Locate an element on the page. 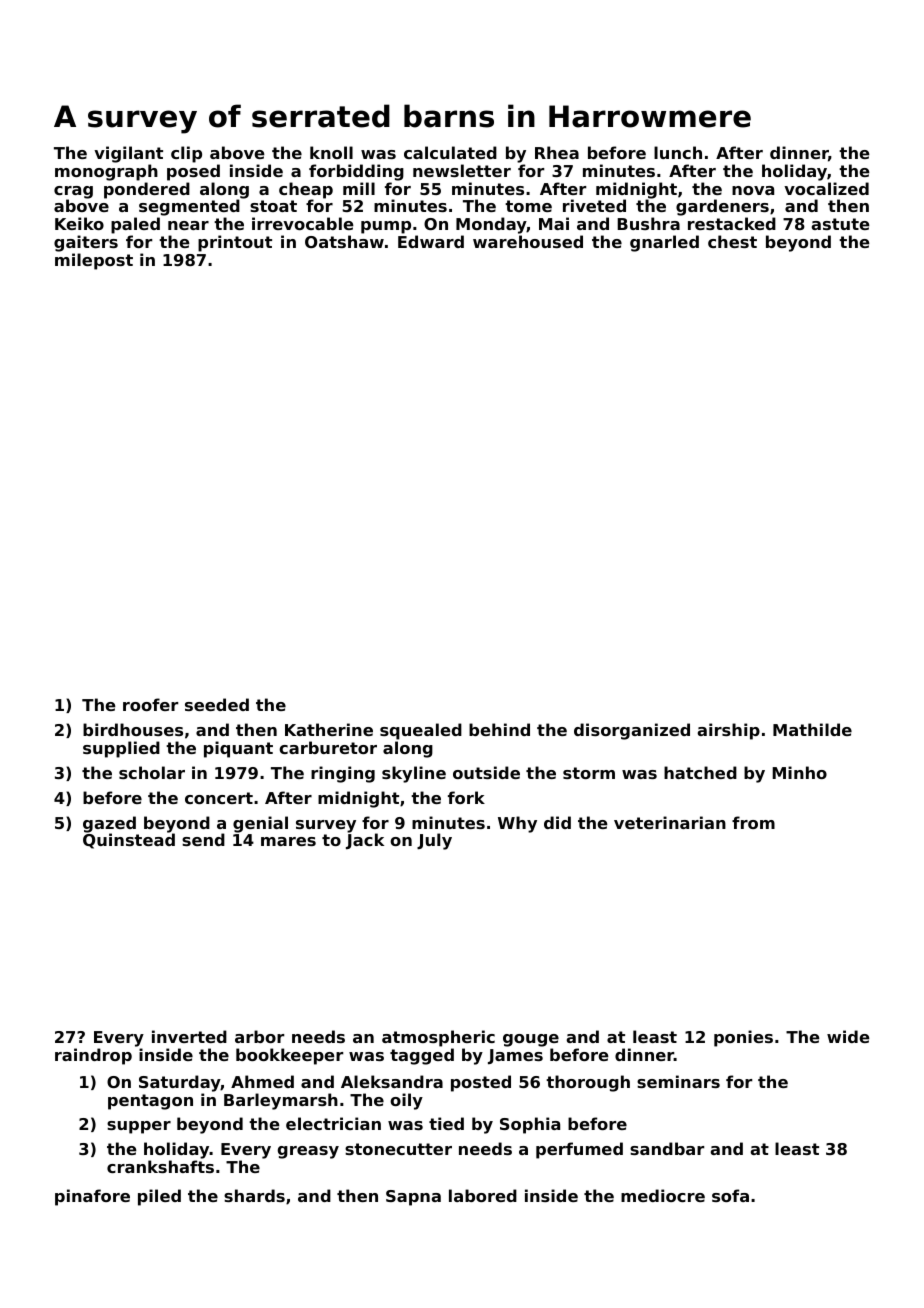 This document has height=1308, width=924. warehoused is located at coordinates (528, 241).
